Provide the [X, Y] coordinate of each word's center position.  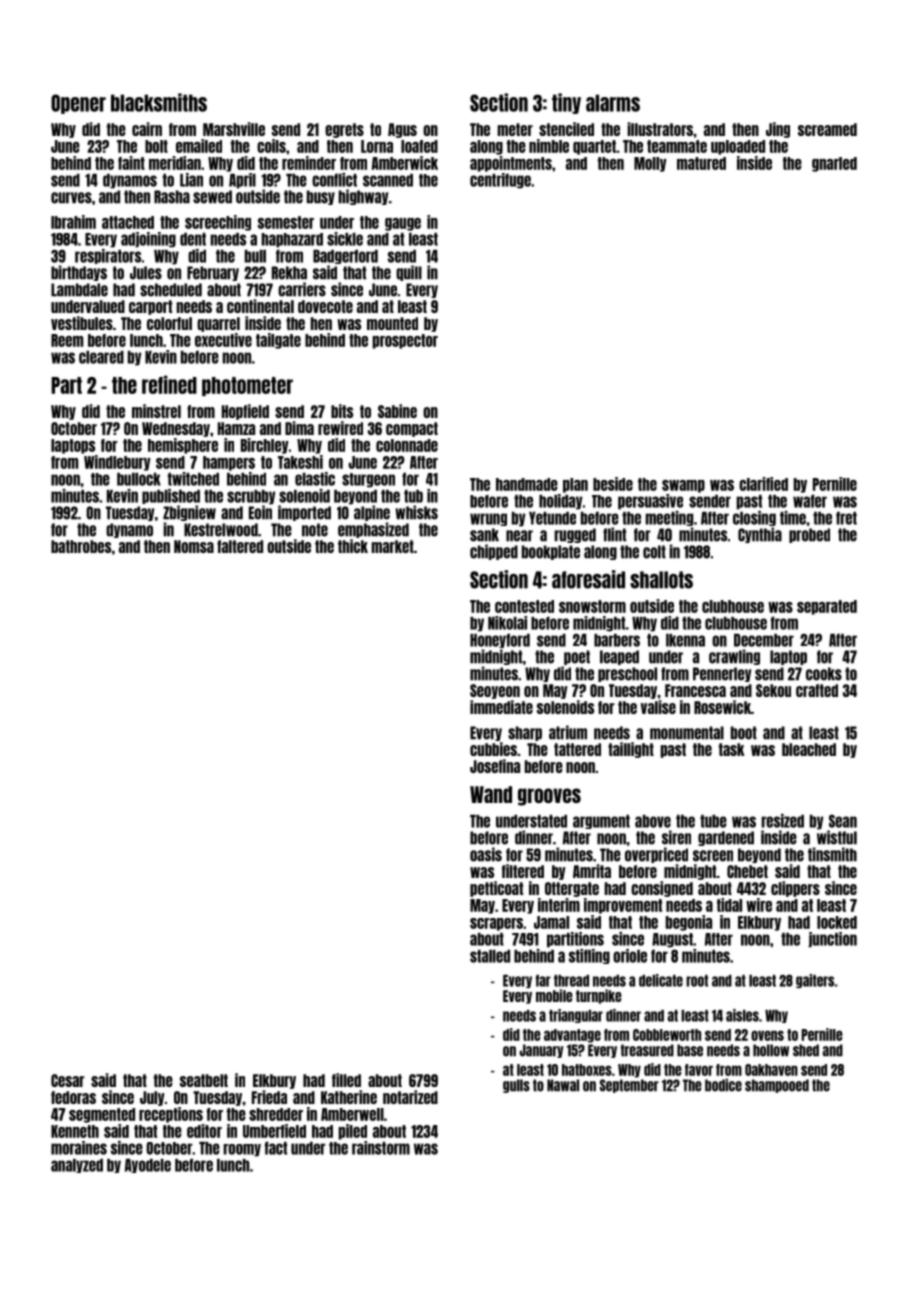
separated [827, 607]
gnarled [834, 164]
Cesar [68, 1080]
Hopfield [245, 412]
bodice [723, 1085]
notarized [410, 1097]
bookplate [551, 552]
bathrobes [81, 546]
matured [701, 163]
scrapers [496, 924]
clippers [795, 889]
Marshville [234, 129]
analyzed [77, 1166]
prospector [405, 341]
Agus [402, 130]
